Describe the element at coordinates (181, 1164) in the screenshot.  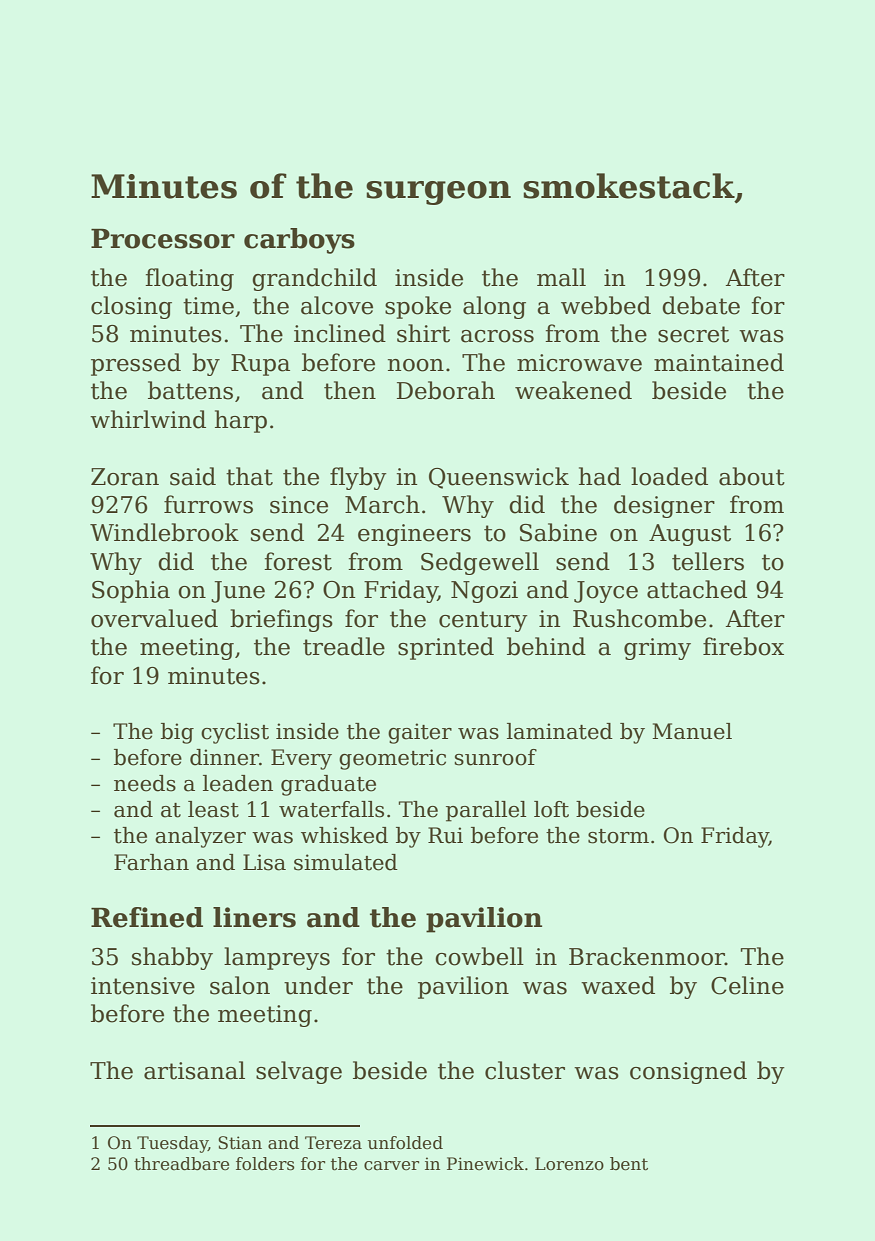
I see `threadbare` at that location.
